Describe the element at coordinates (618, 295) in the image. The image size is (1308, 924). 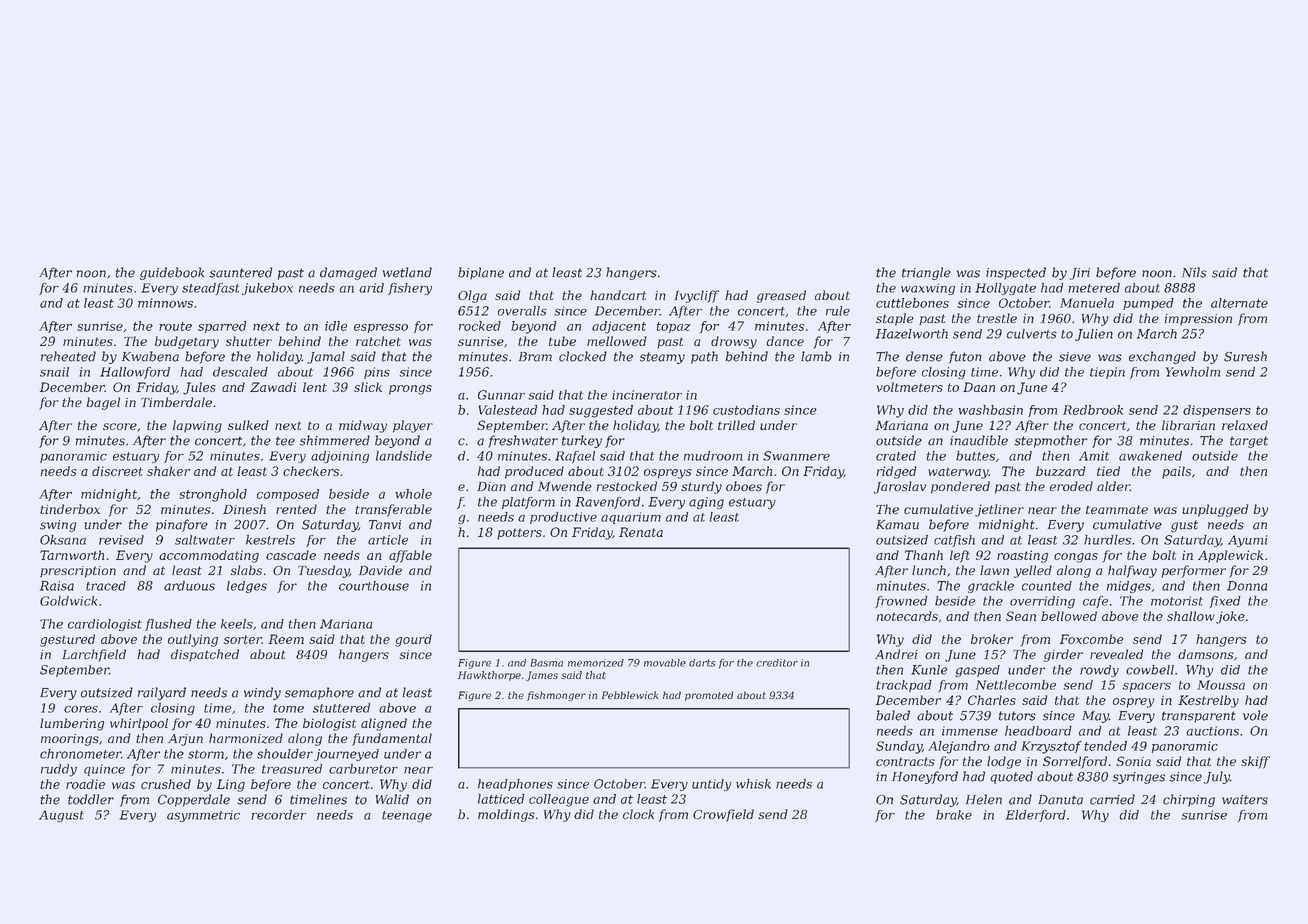
I see `handcart` at that location.
